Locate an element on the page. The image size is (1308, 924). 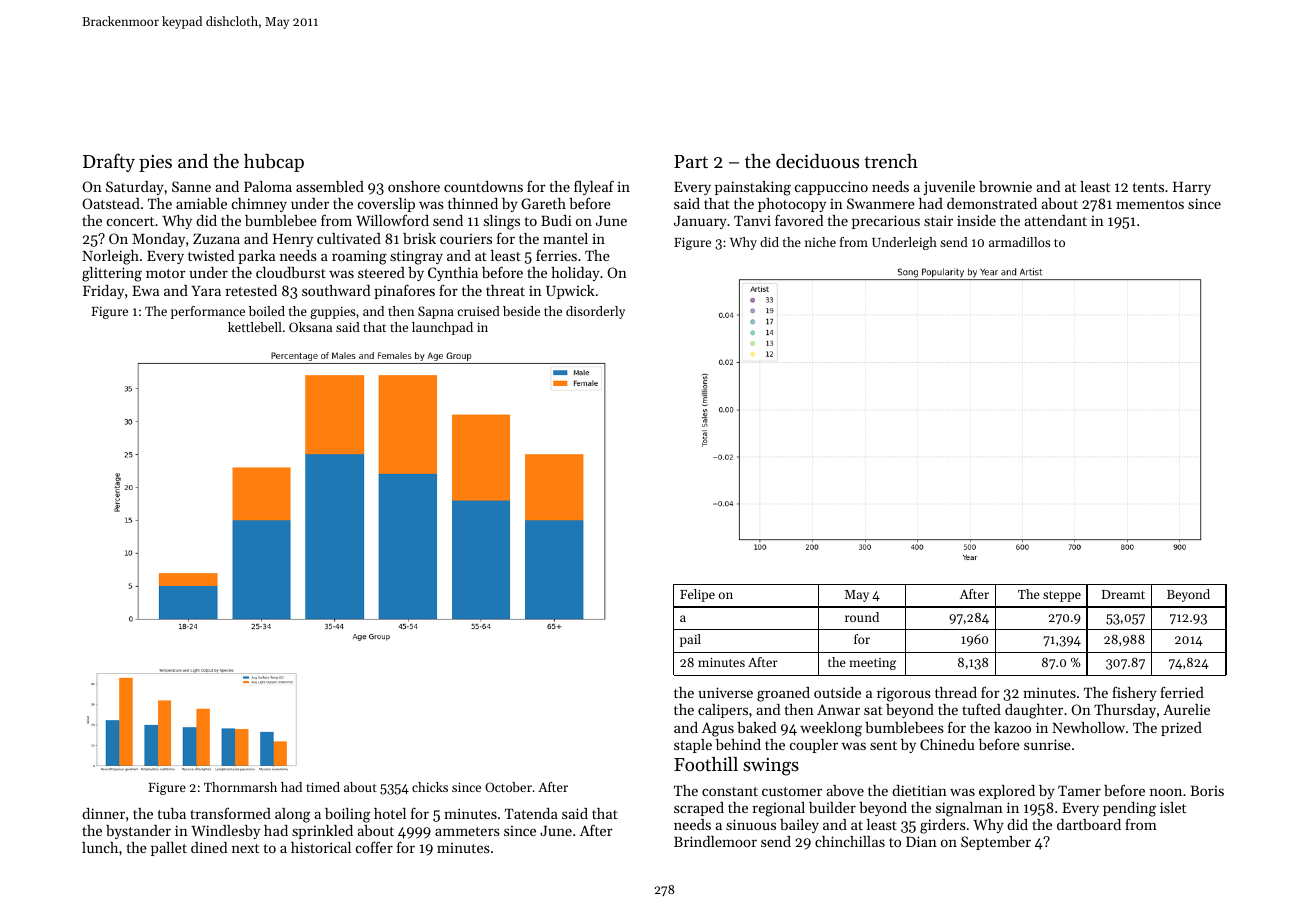
Sanne is located at coordinates (191, 186).
